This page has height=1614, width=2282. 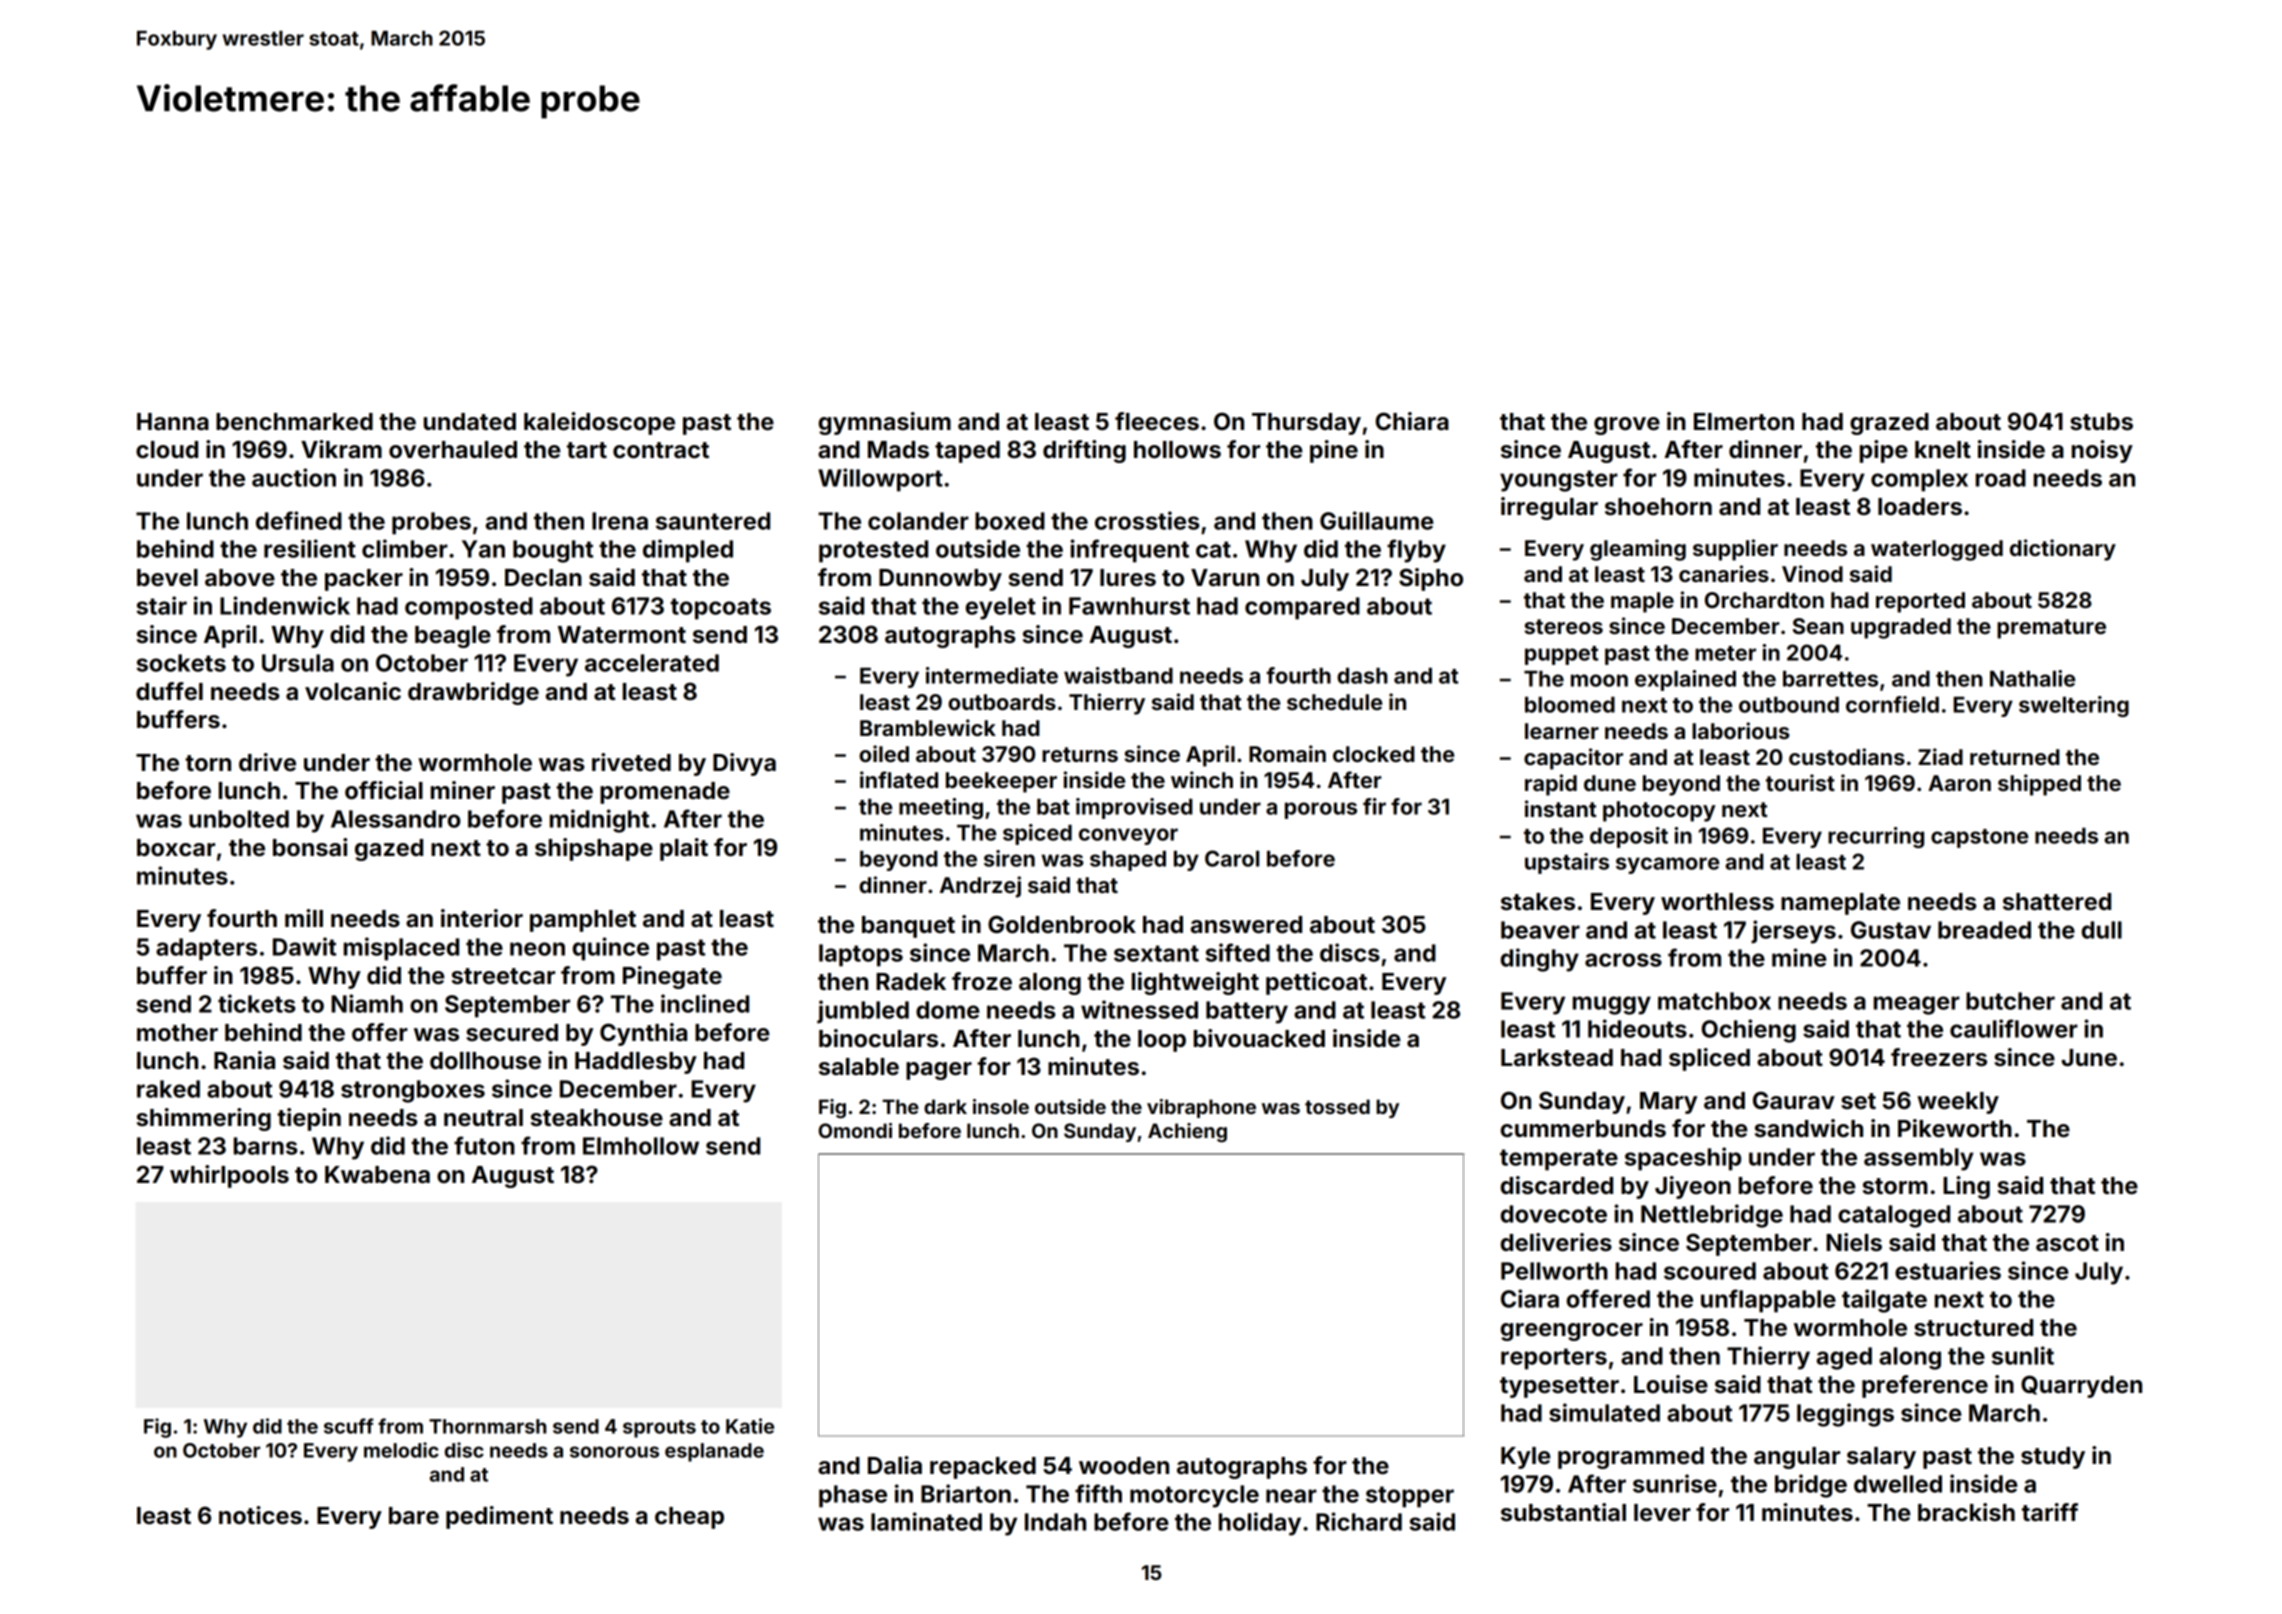 I want to click on Indah, so click(x=1055, y=1522).
